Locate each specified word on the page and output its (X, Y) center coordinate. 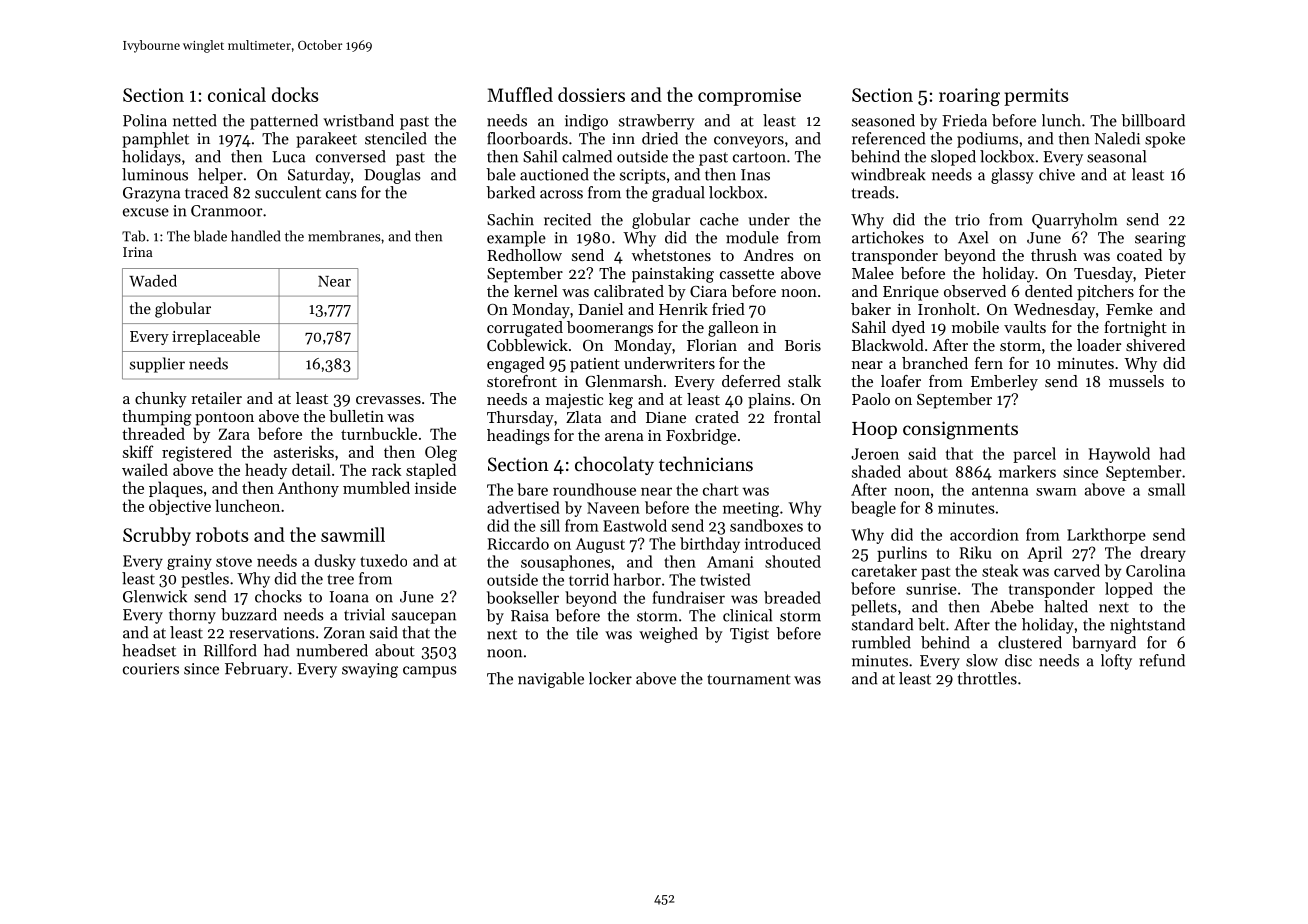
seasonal (1116, 156)
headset (149, 650)
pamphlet (155, 140)
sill (550, 525)
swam (1056, 492)
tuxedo (383, 560)
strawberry (656, 122)
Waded (153, 281)
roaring (969, 97)
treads (873, 192)
